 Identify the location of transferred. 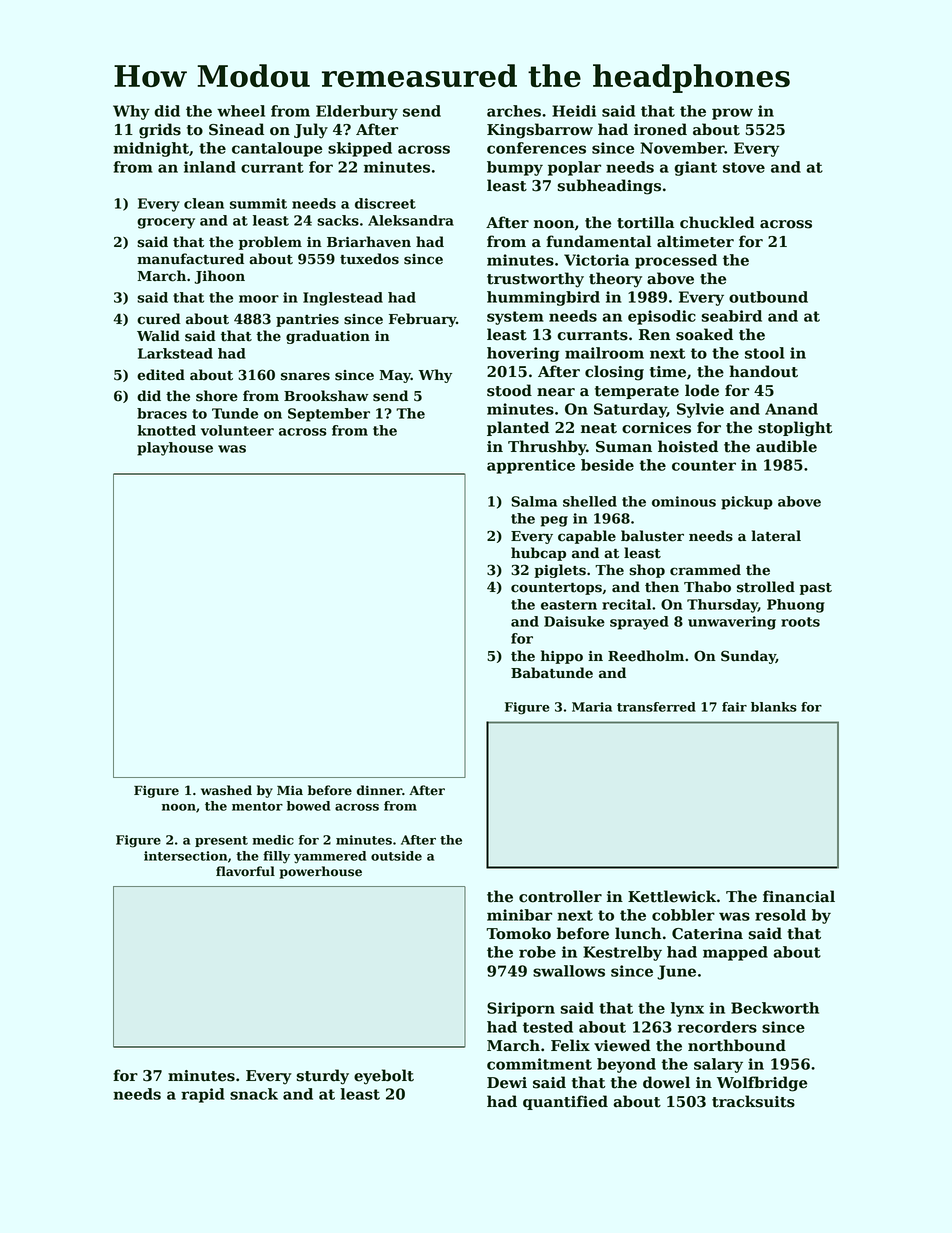
(656, 707).
